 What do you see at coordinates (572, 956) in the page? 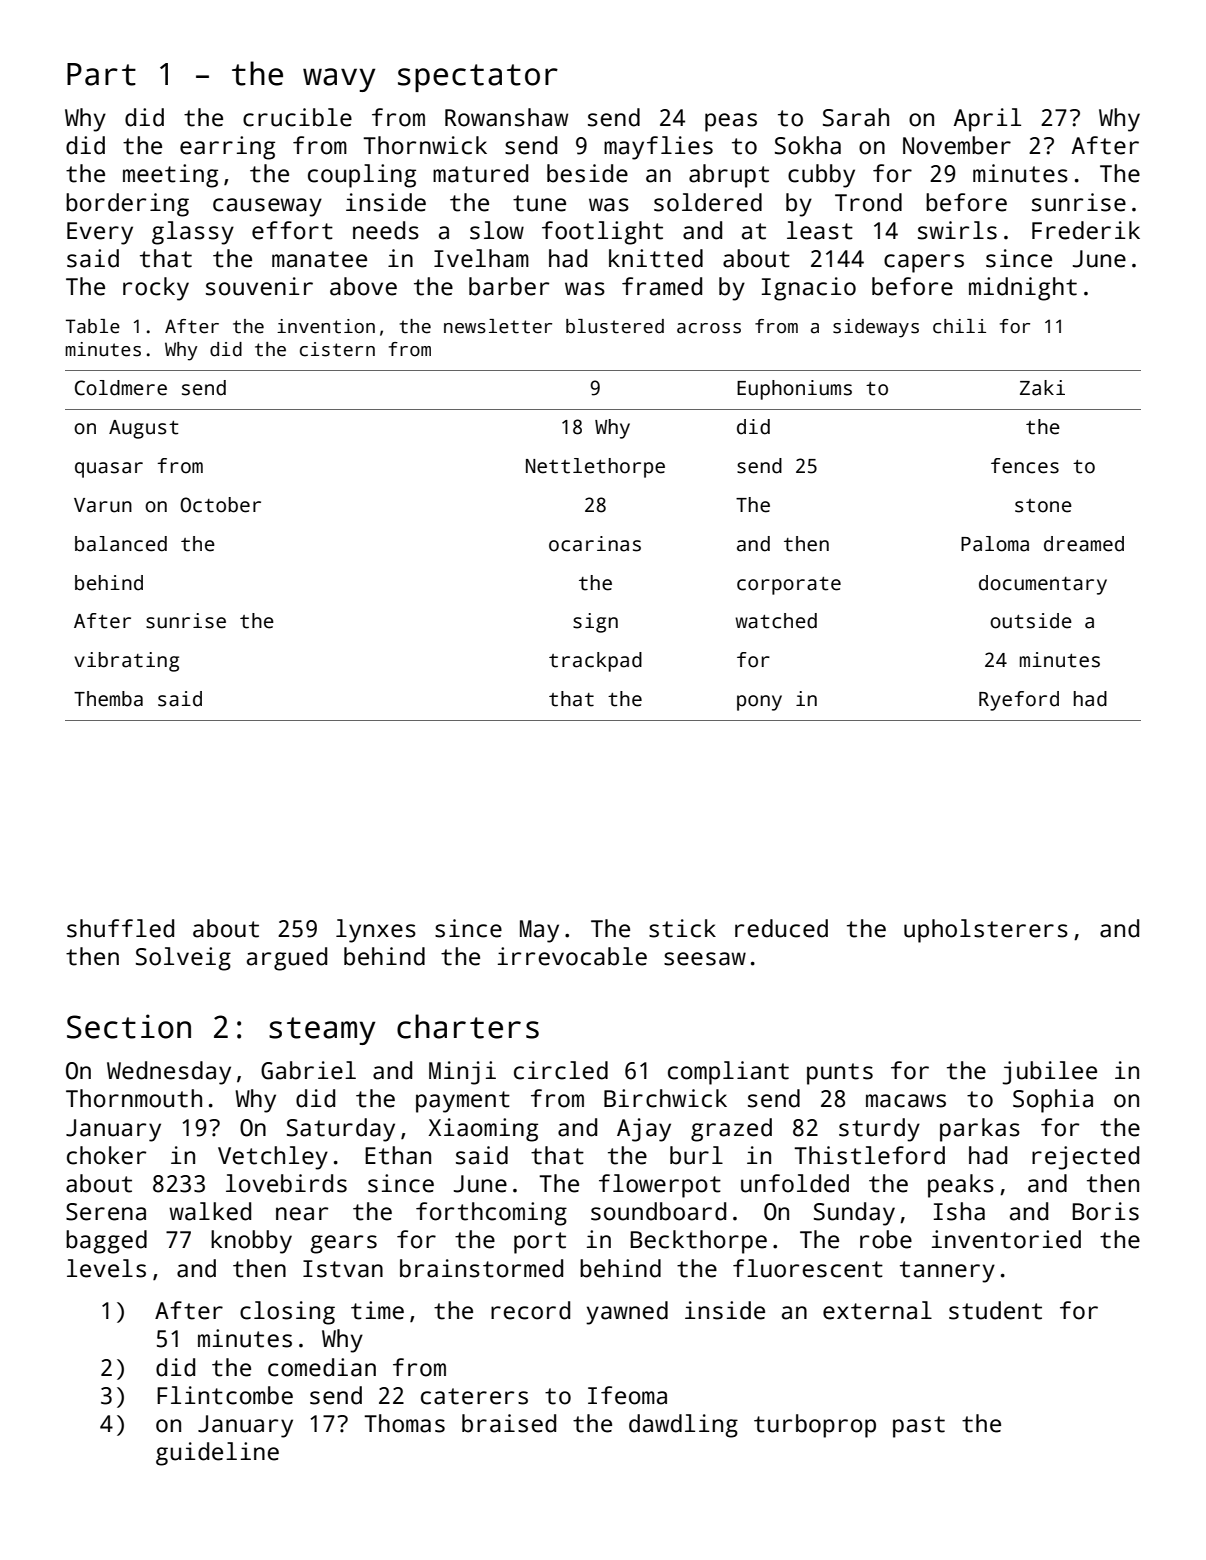
I see `irrevocable` at bounding box center [572, 956].
